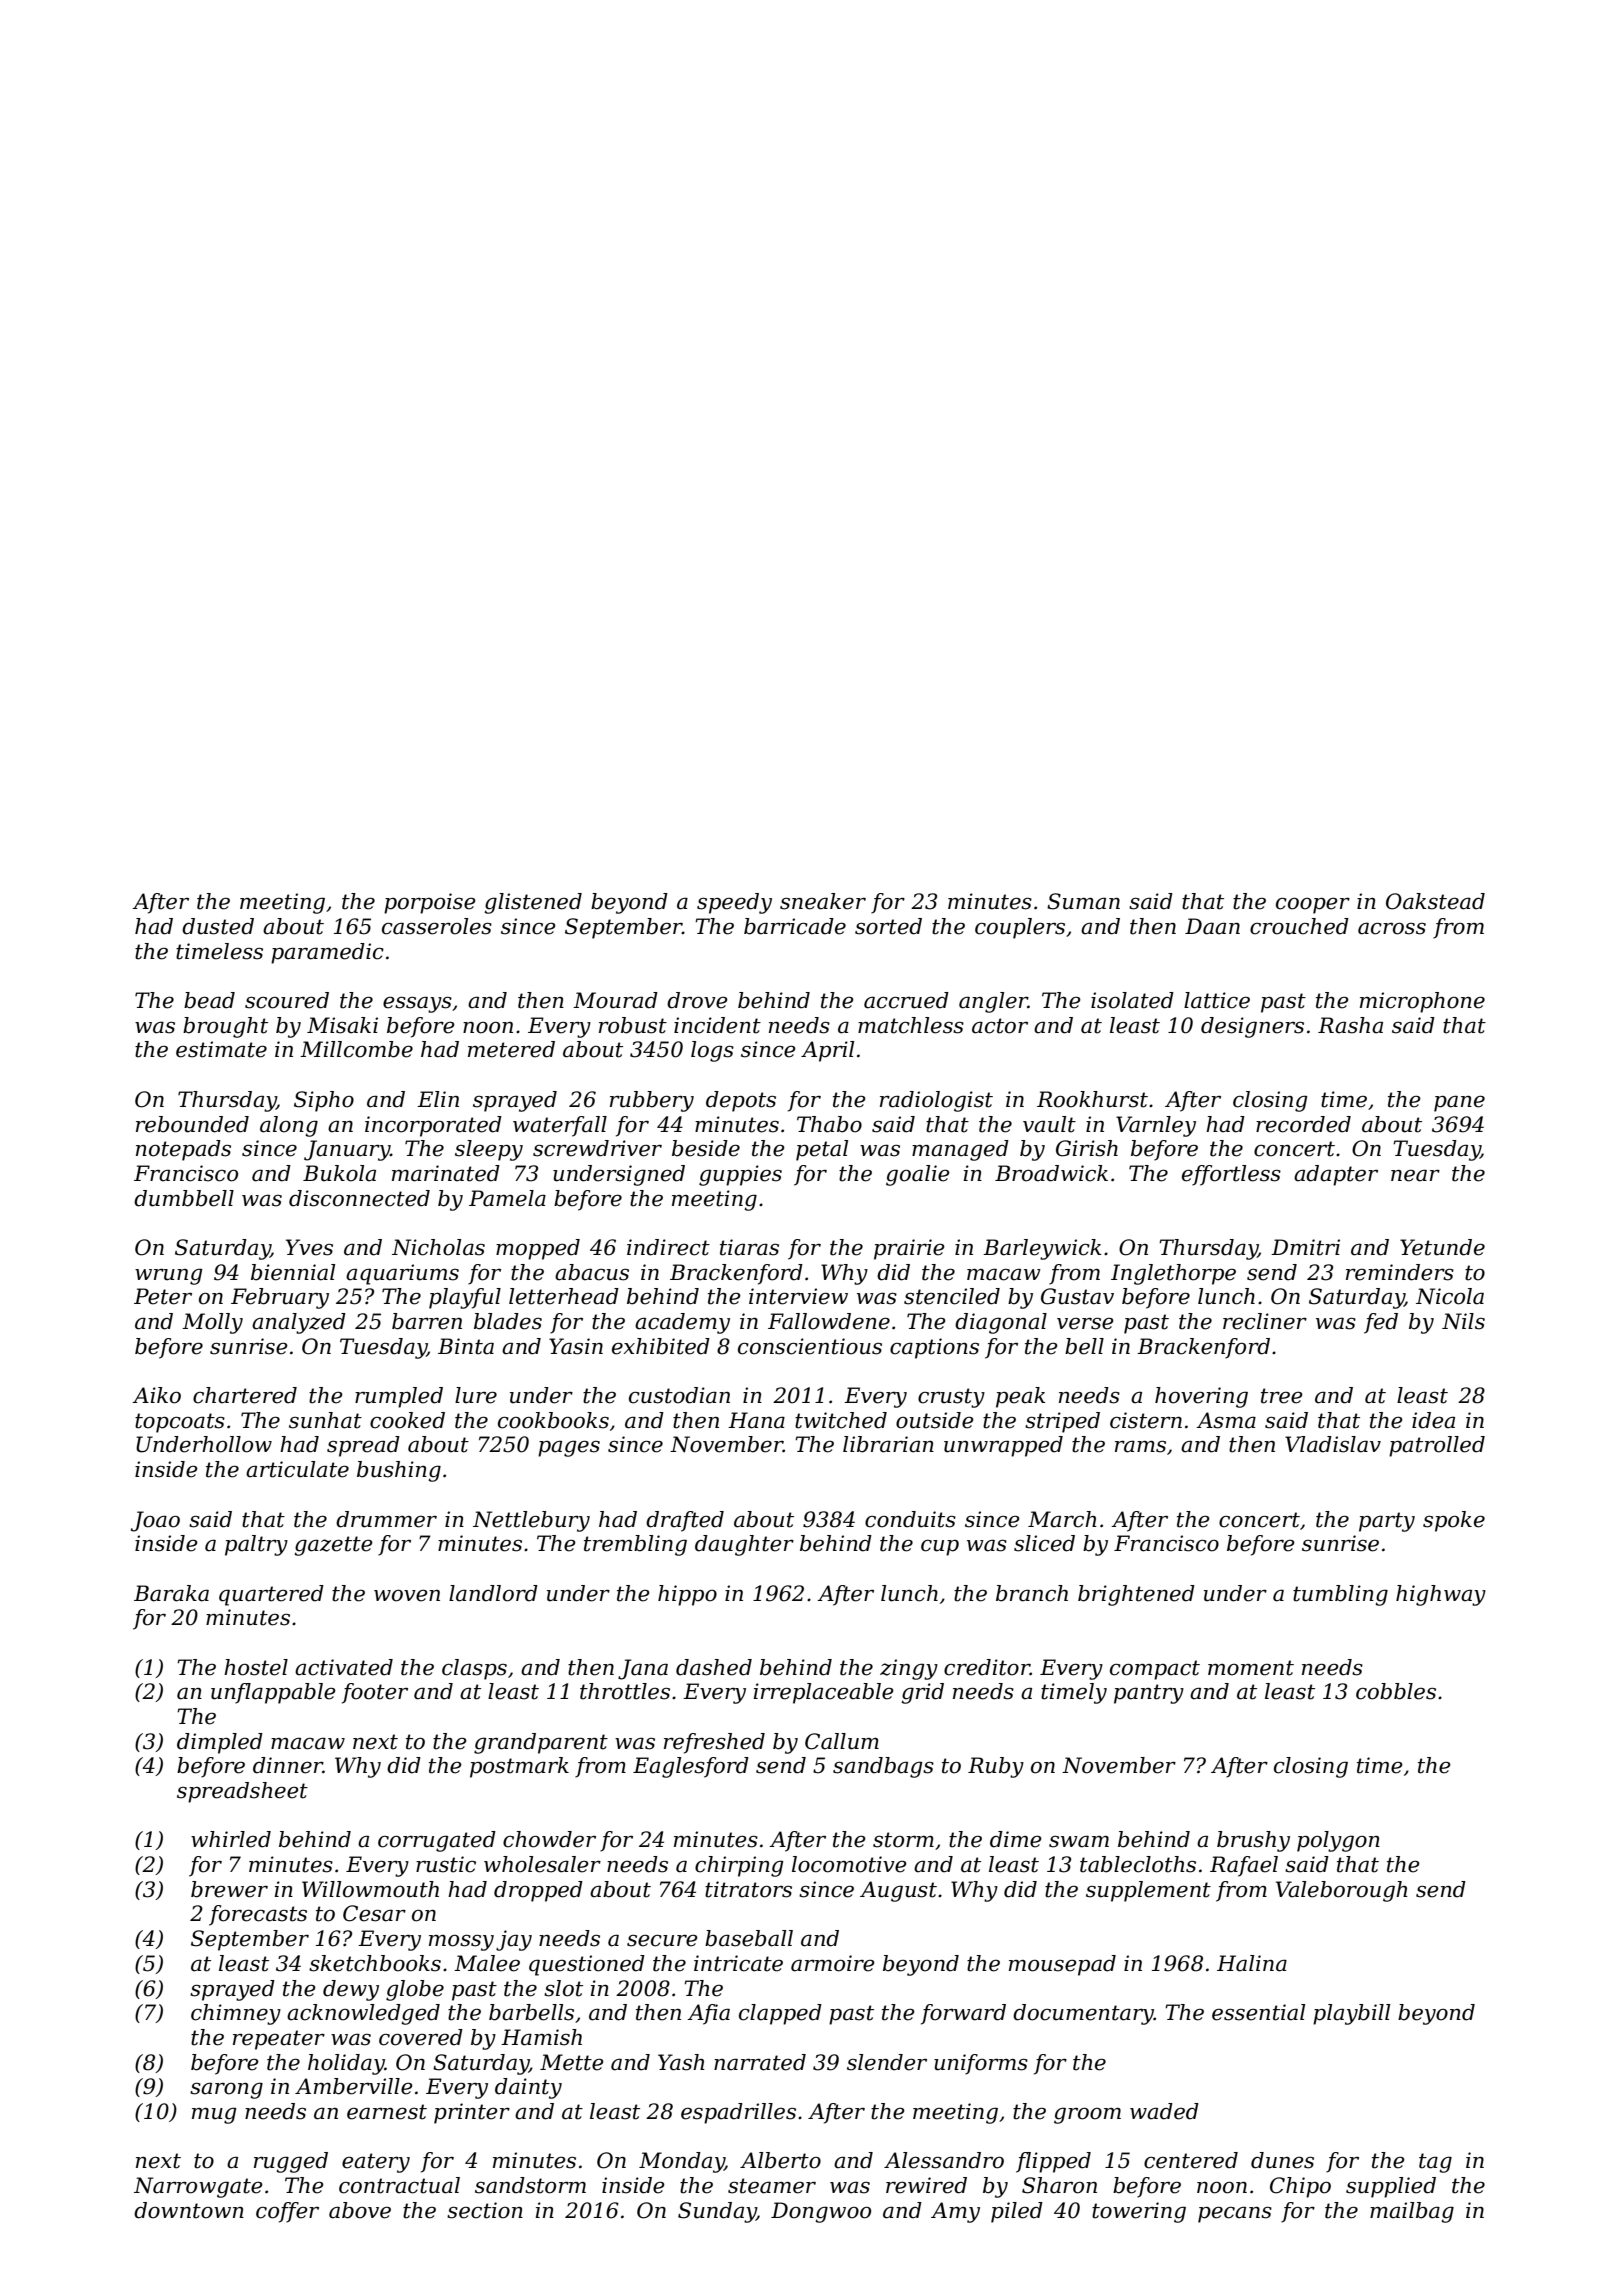 The image size is (1620, 2292). What do you see at coordinates (1136, 1595) in the image?
I see `brightened` at bounding box center [1136, 1595].
